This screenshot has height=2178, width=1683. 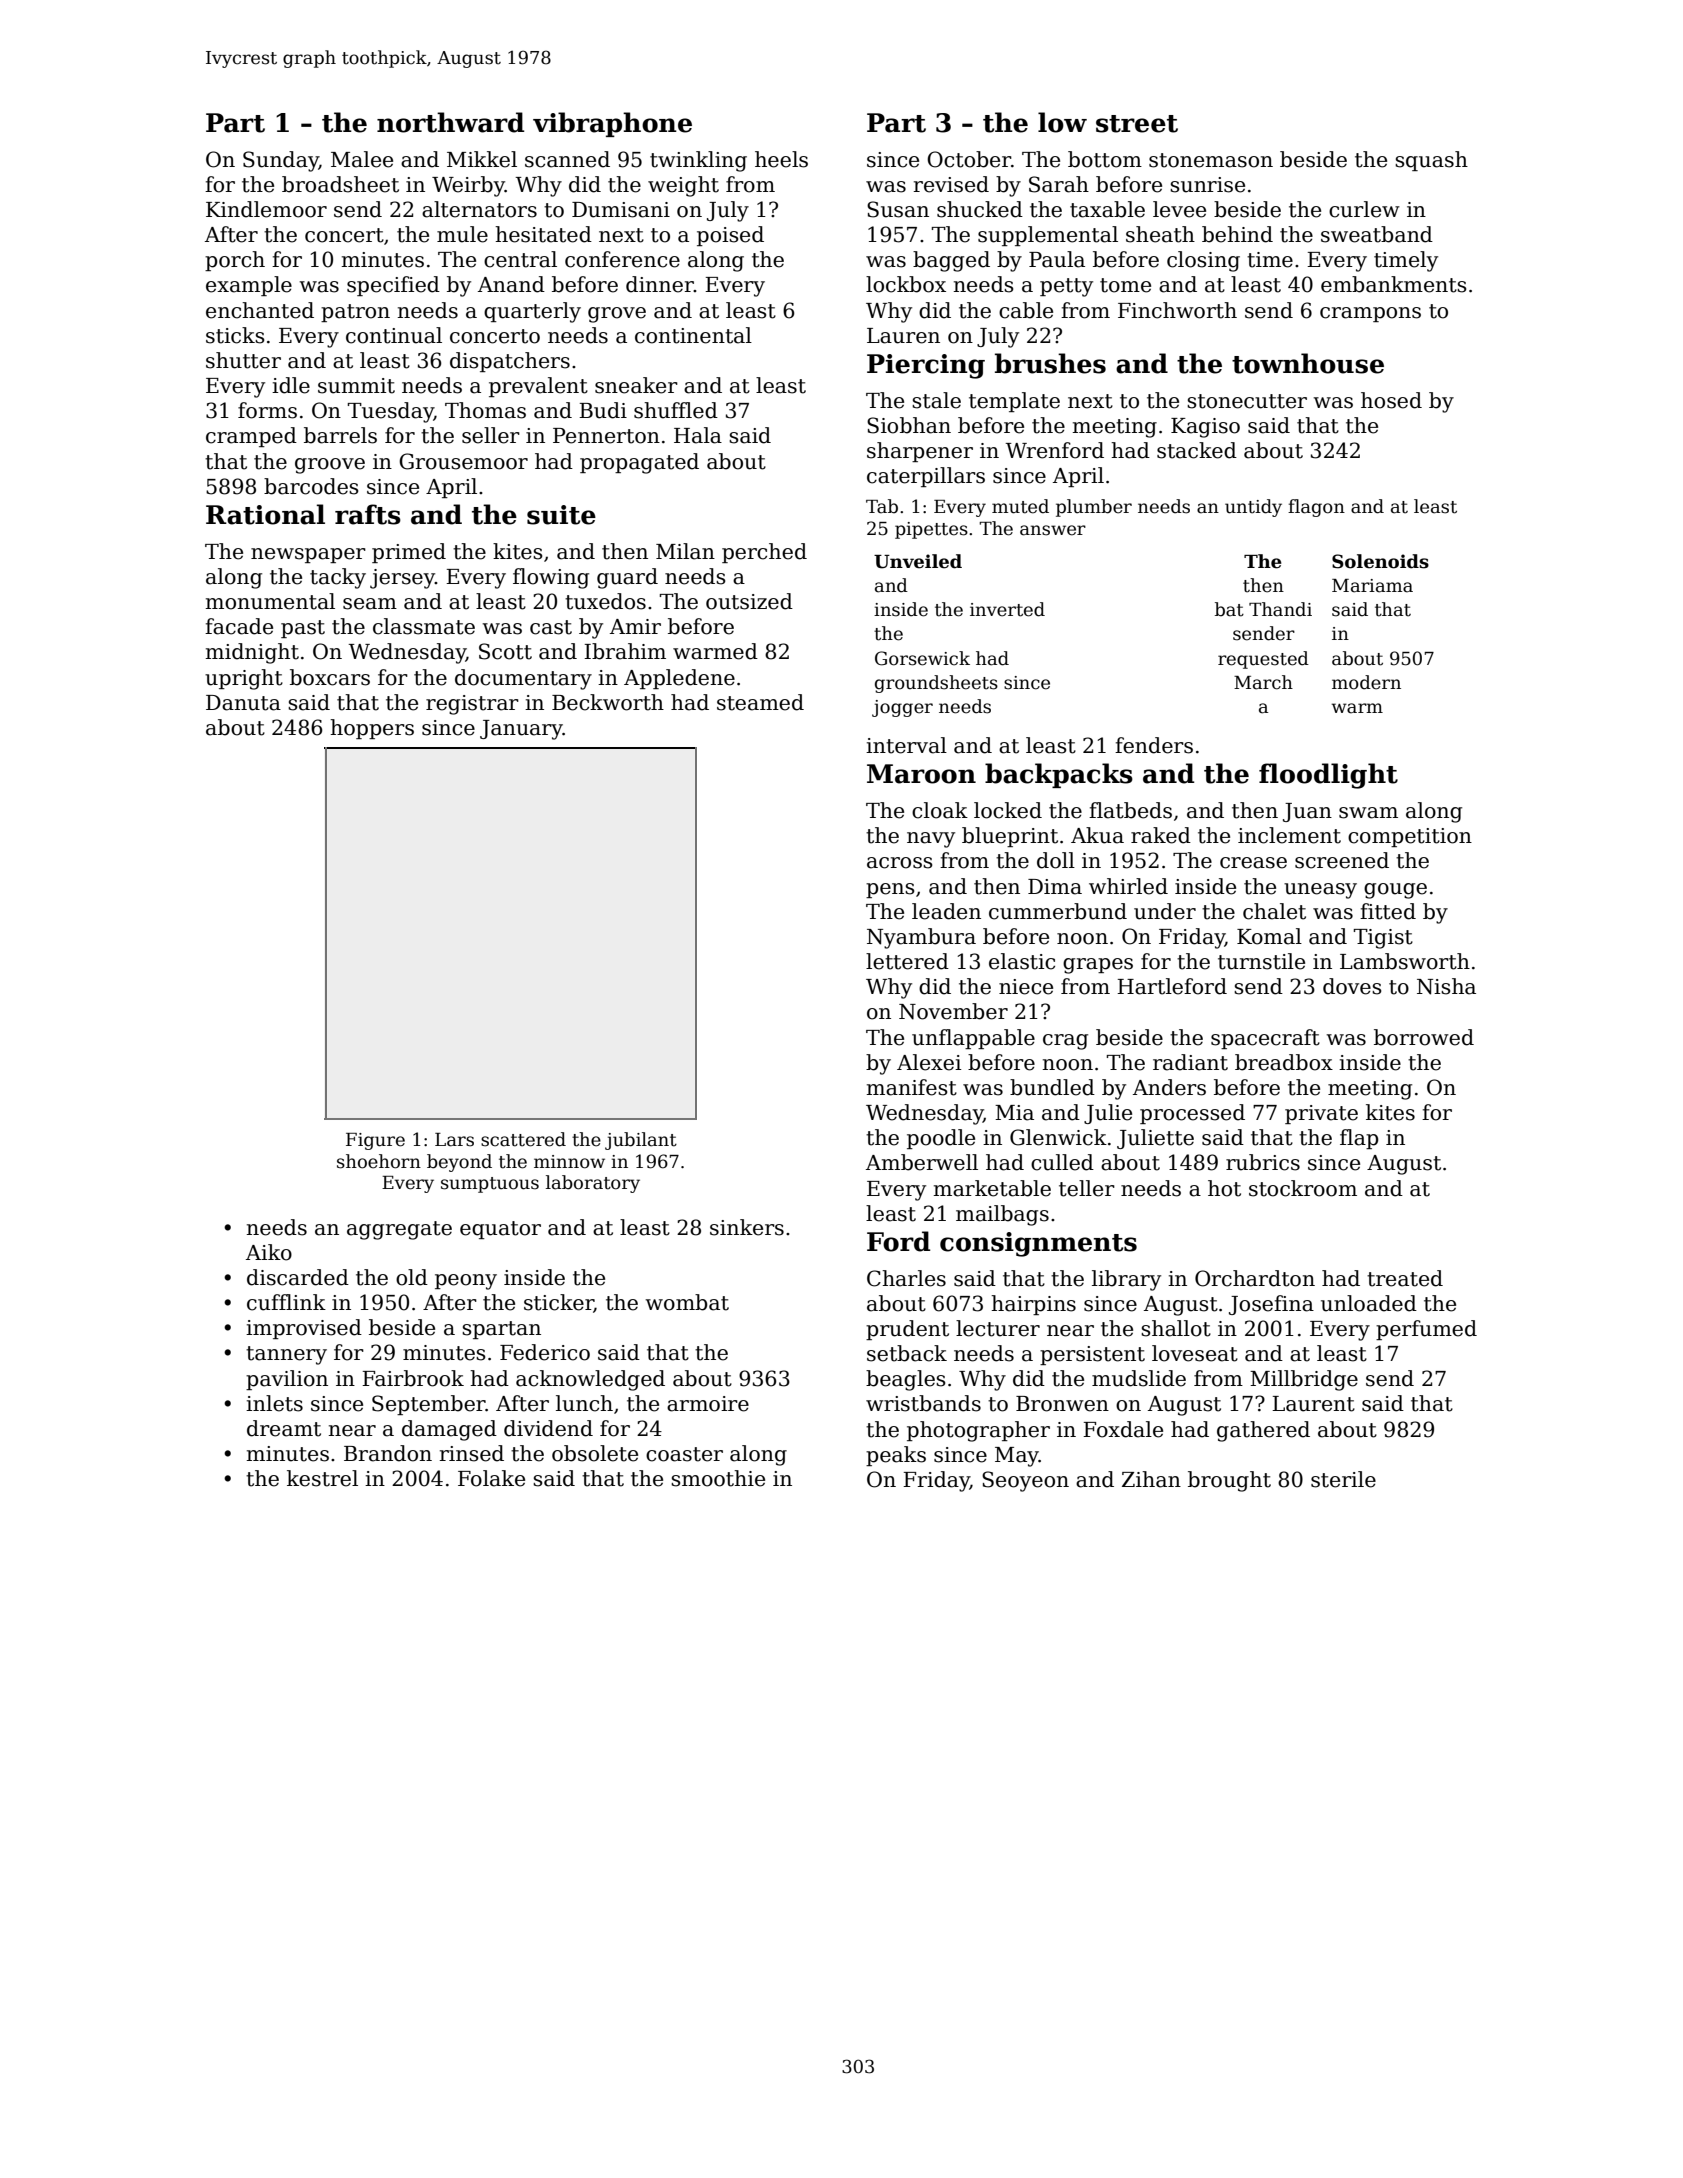 I want to click on stonemason, so click(x=1211, y=160).
